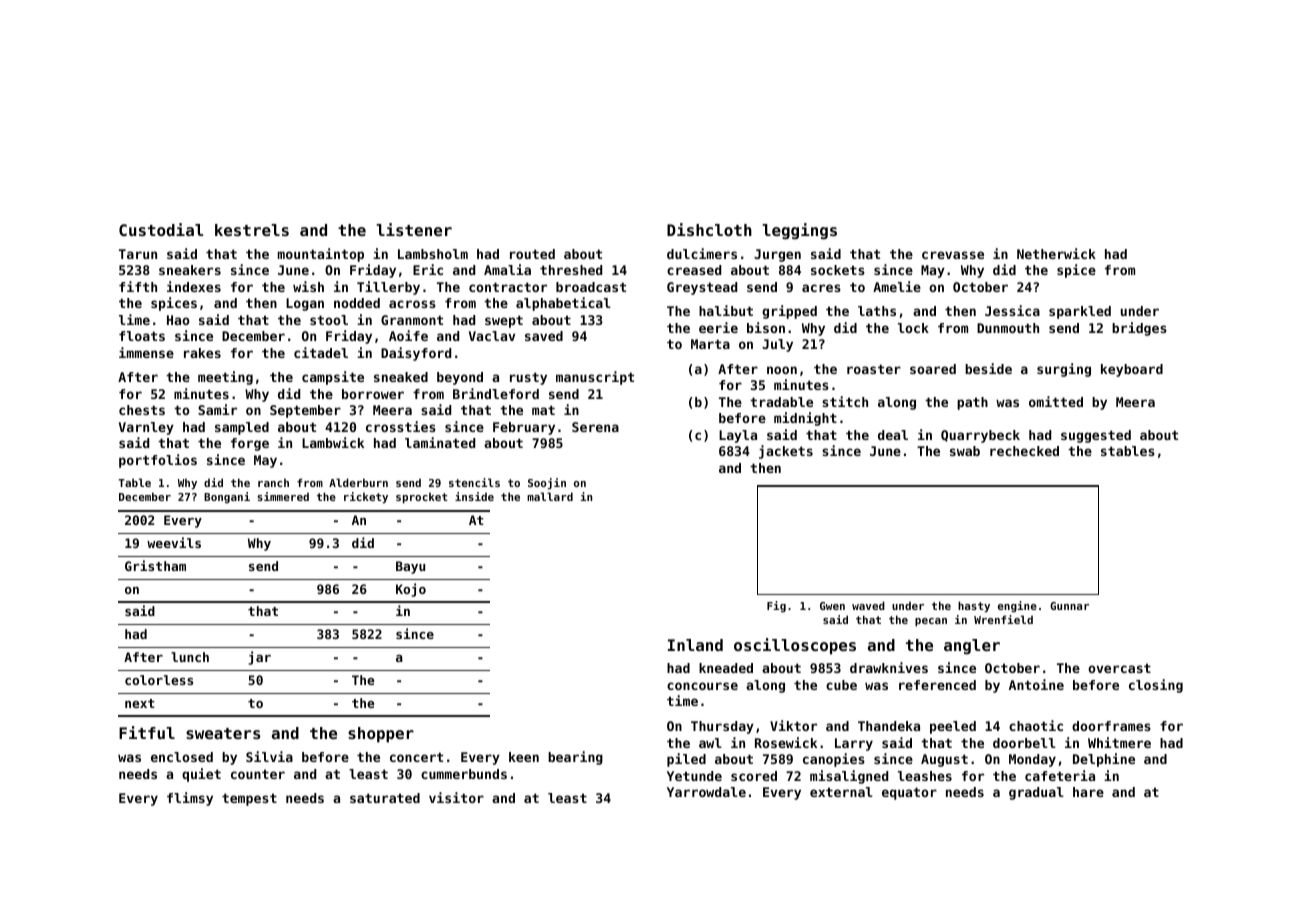 This screenshot has height=924, width=1308. Describe the element at coordinates (868, 605) in the screenshot. I see `waved` at that location.
